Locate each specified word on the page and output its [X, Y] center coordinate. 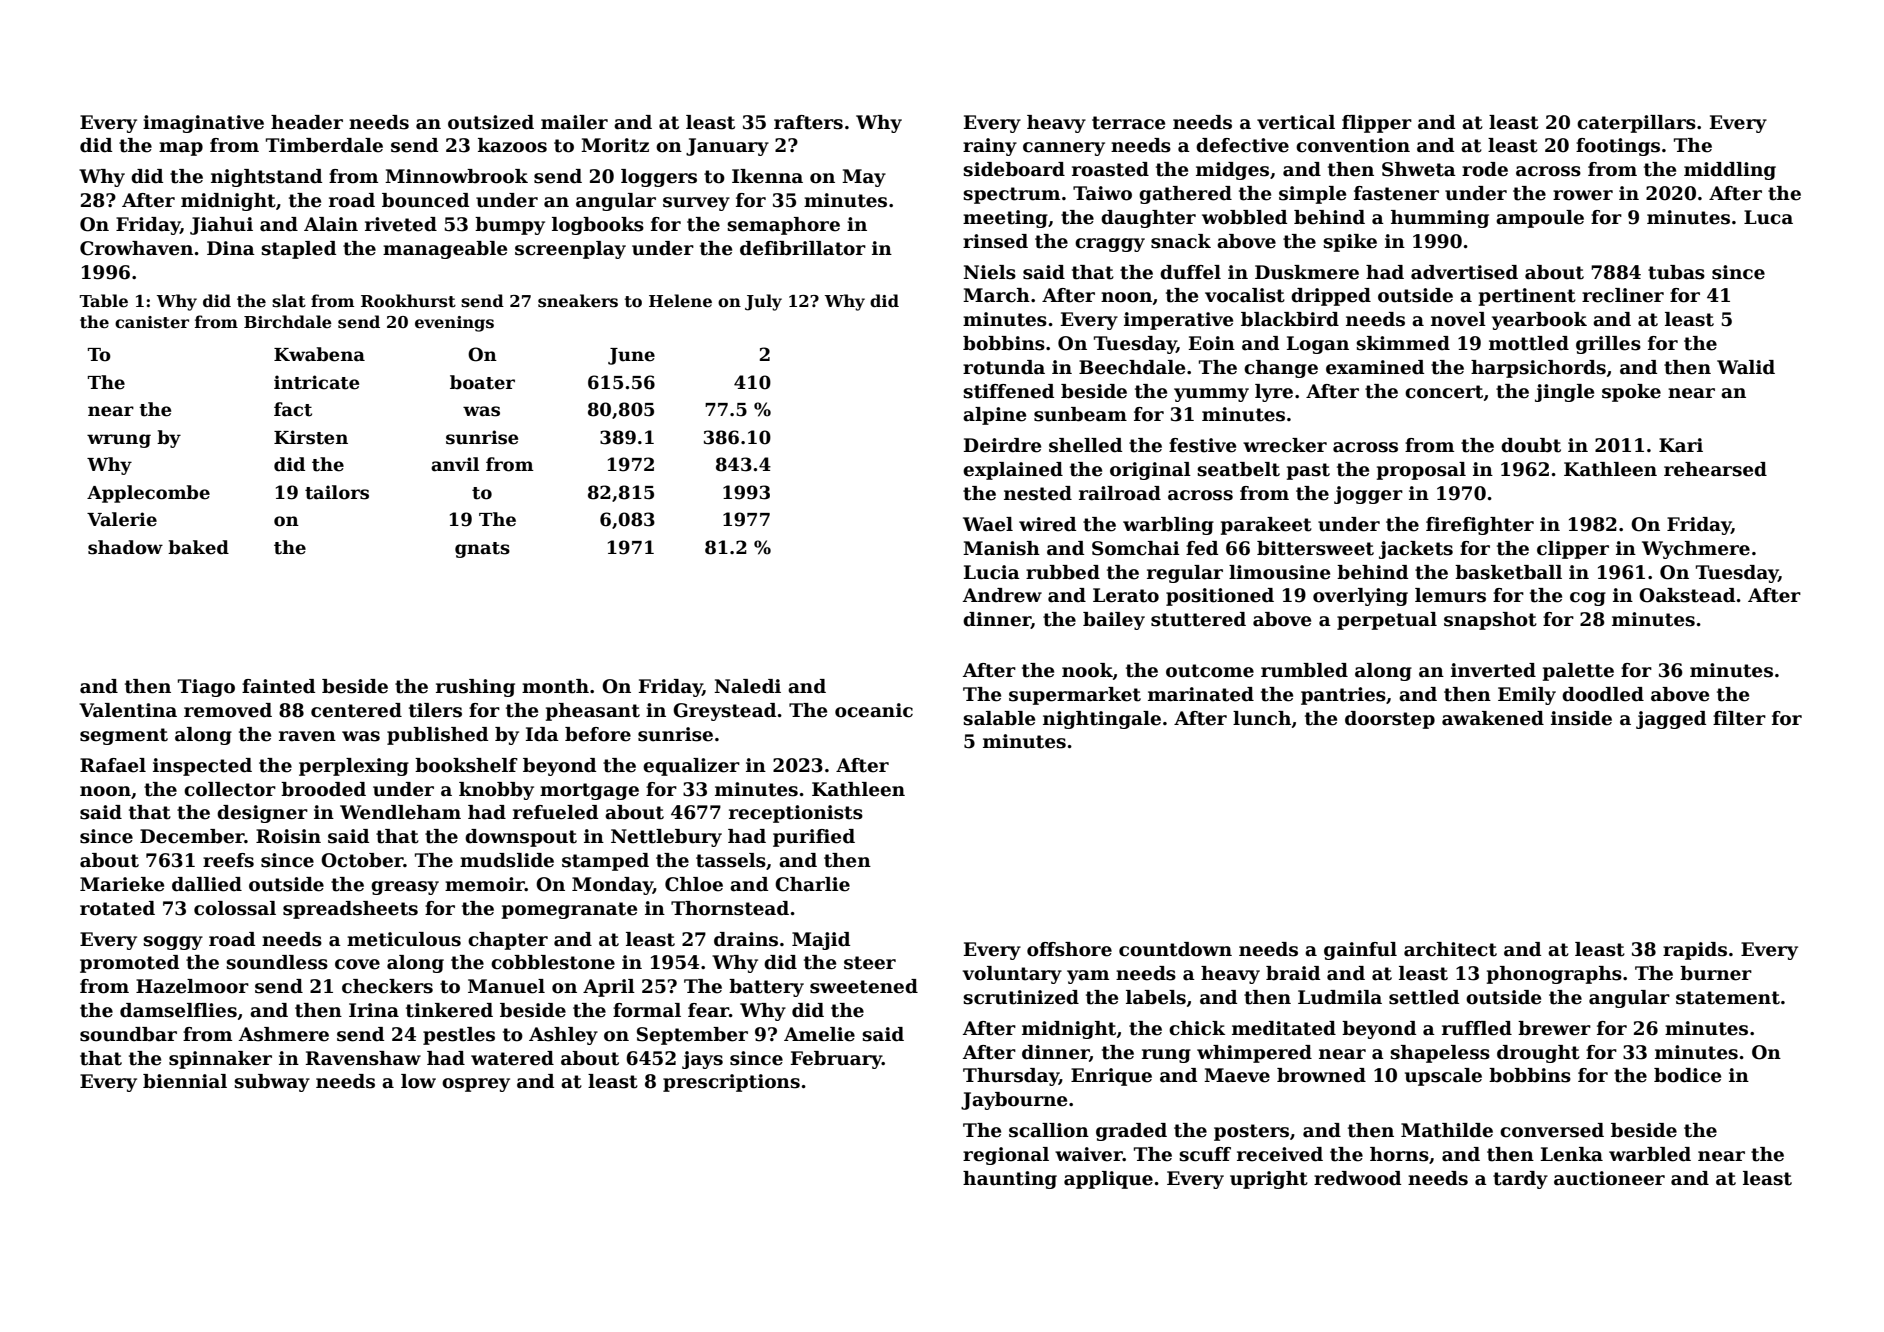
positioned [1220, 597]
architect [1450, 949]
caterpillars [1636, 124]
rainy [990, 147]
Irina [374, 1010]
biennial [185, 1081]
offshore [1069, 949]
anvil [455, 464]
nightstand [266, 178]
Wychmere [1696, 550]
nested [1038, 493]
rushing [475, 688]
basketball [1508, 572]
